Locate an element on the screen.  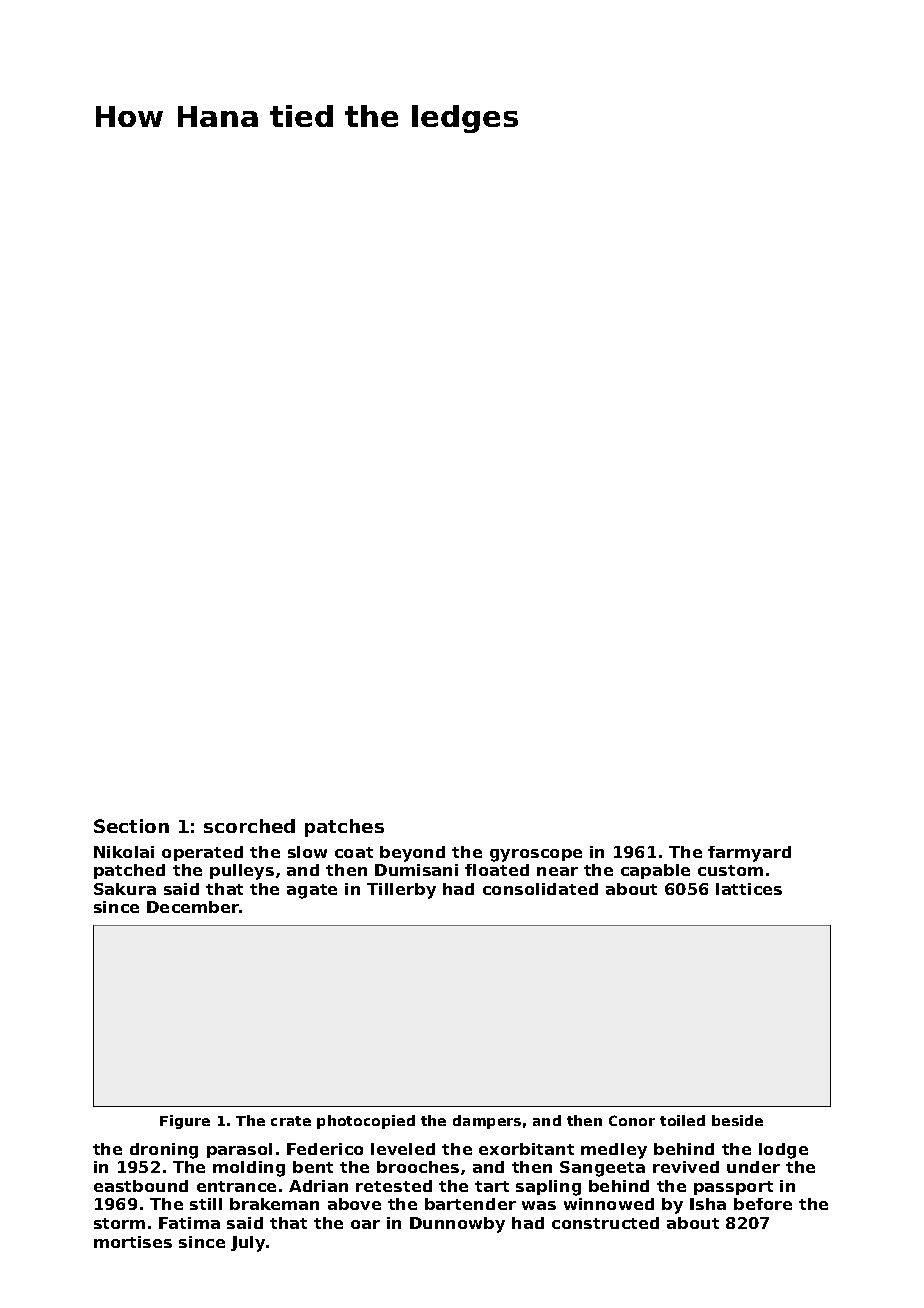
custom is located at coordinates (730, 870).
